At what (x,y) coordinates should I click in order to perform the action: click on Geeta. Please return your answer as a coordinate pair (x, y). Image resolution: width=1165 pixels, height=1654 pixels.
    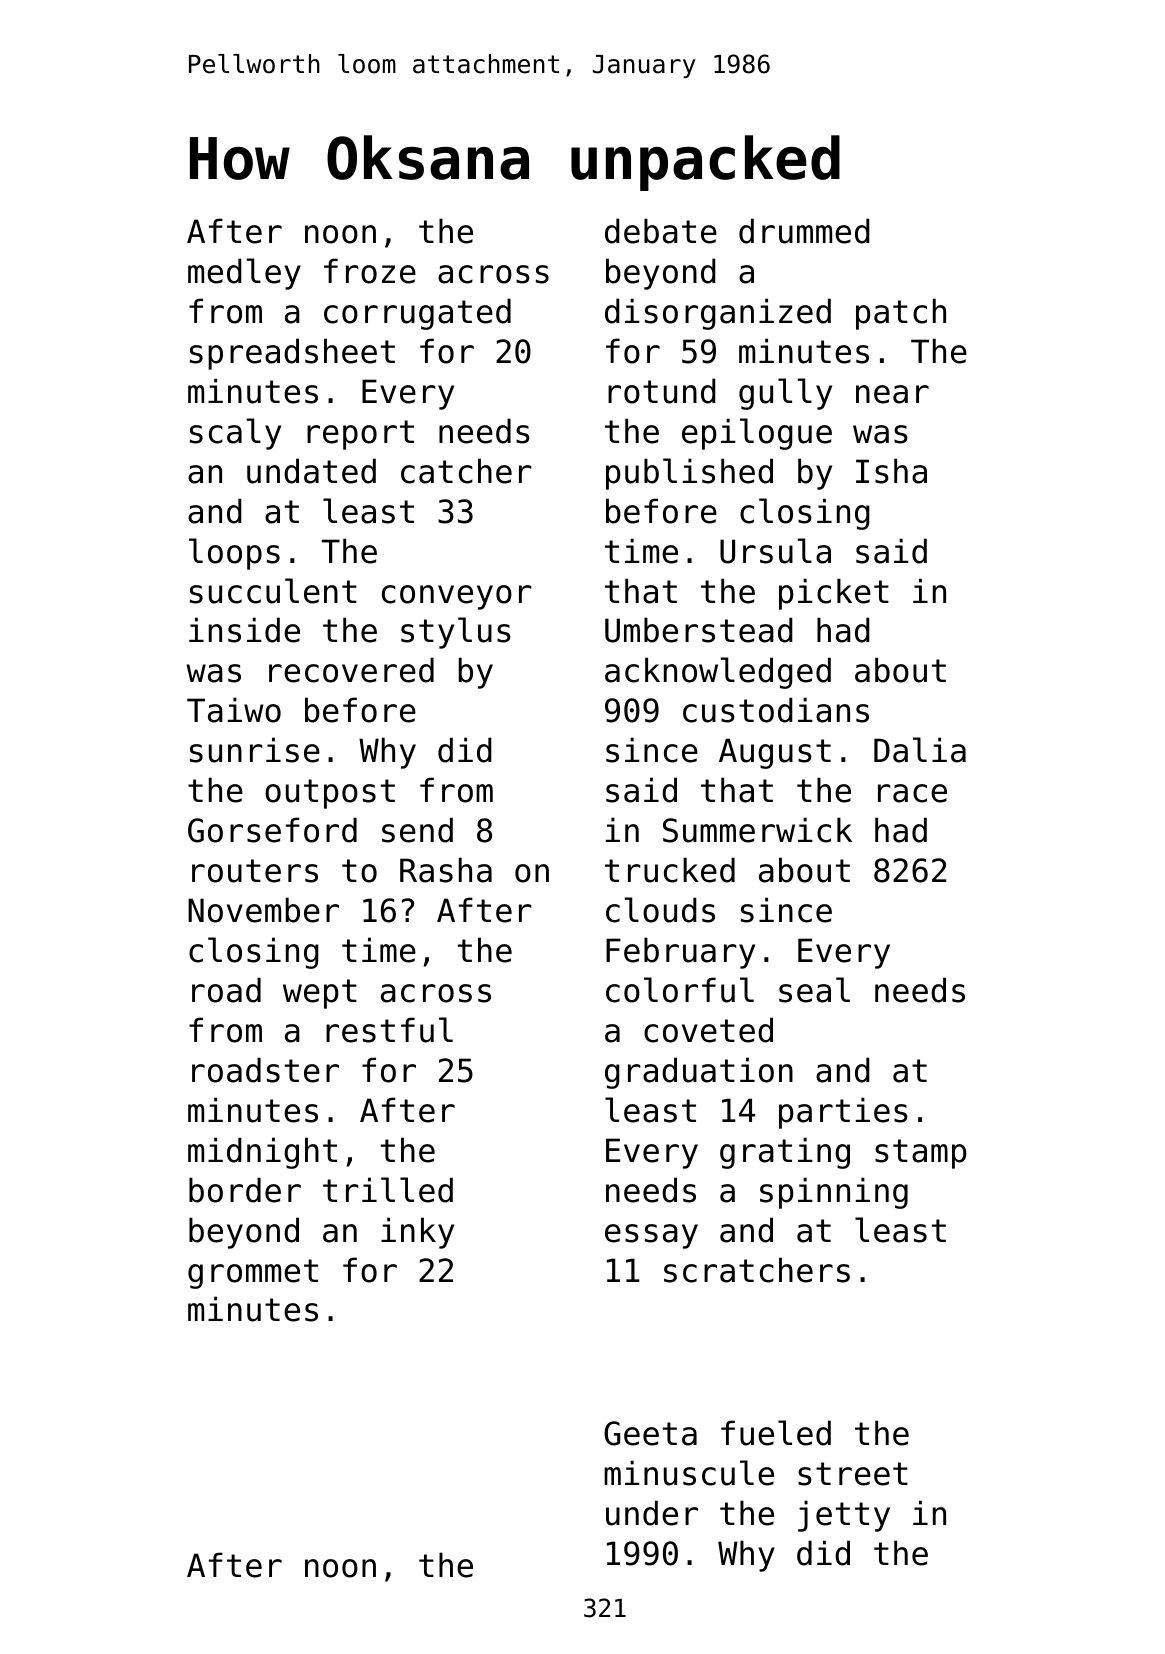
    Looking at the image, I should click on (650, 1433).
